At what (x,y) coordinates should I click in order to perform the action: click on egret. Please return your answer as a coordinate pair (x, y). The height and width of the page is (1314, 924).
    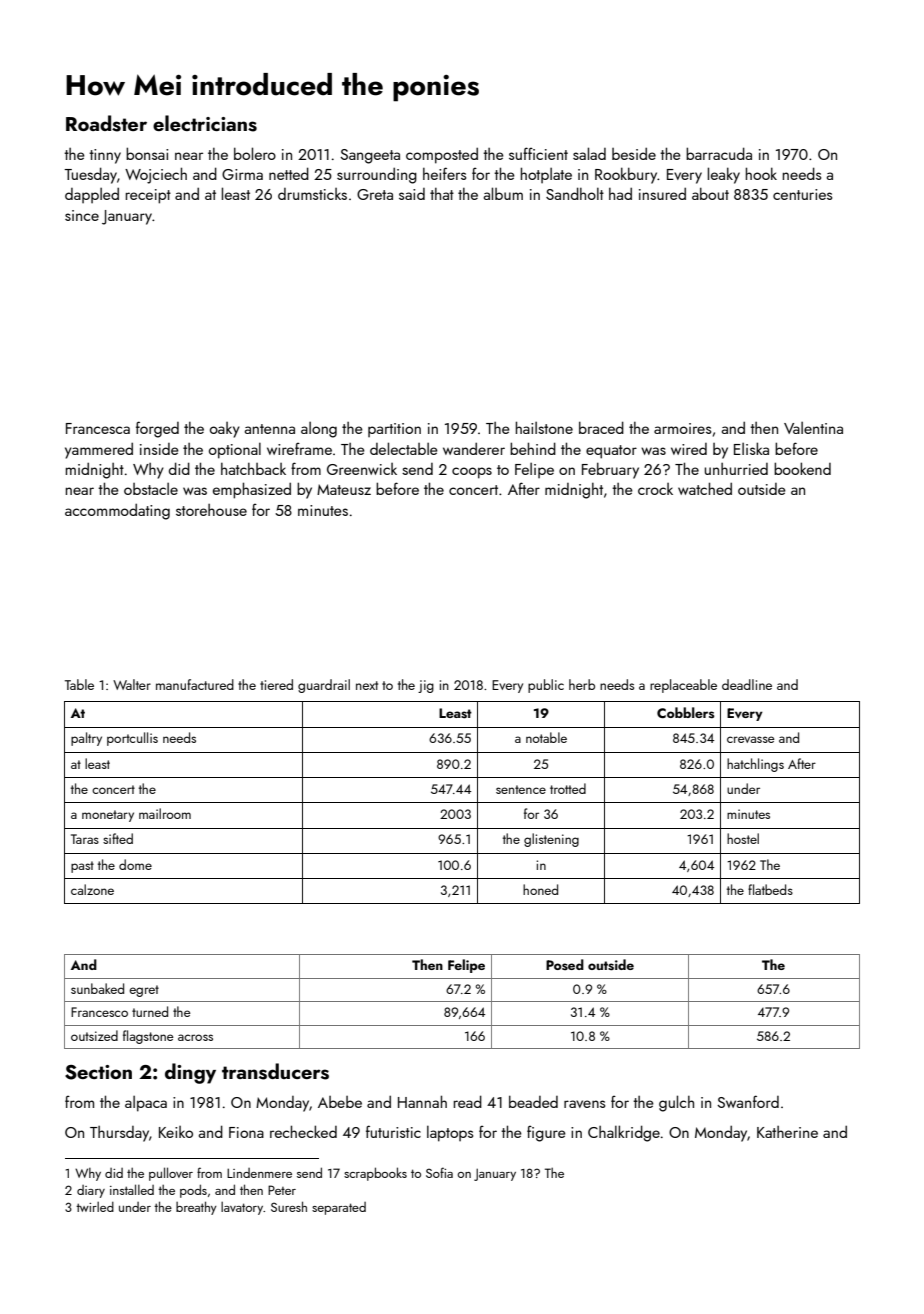
    Looking at the image, I should click on (144, 991).
